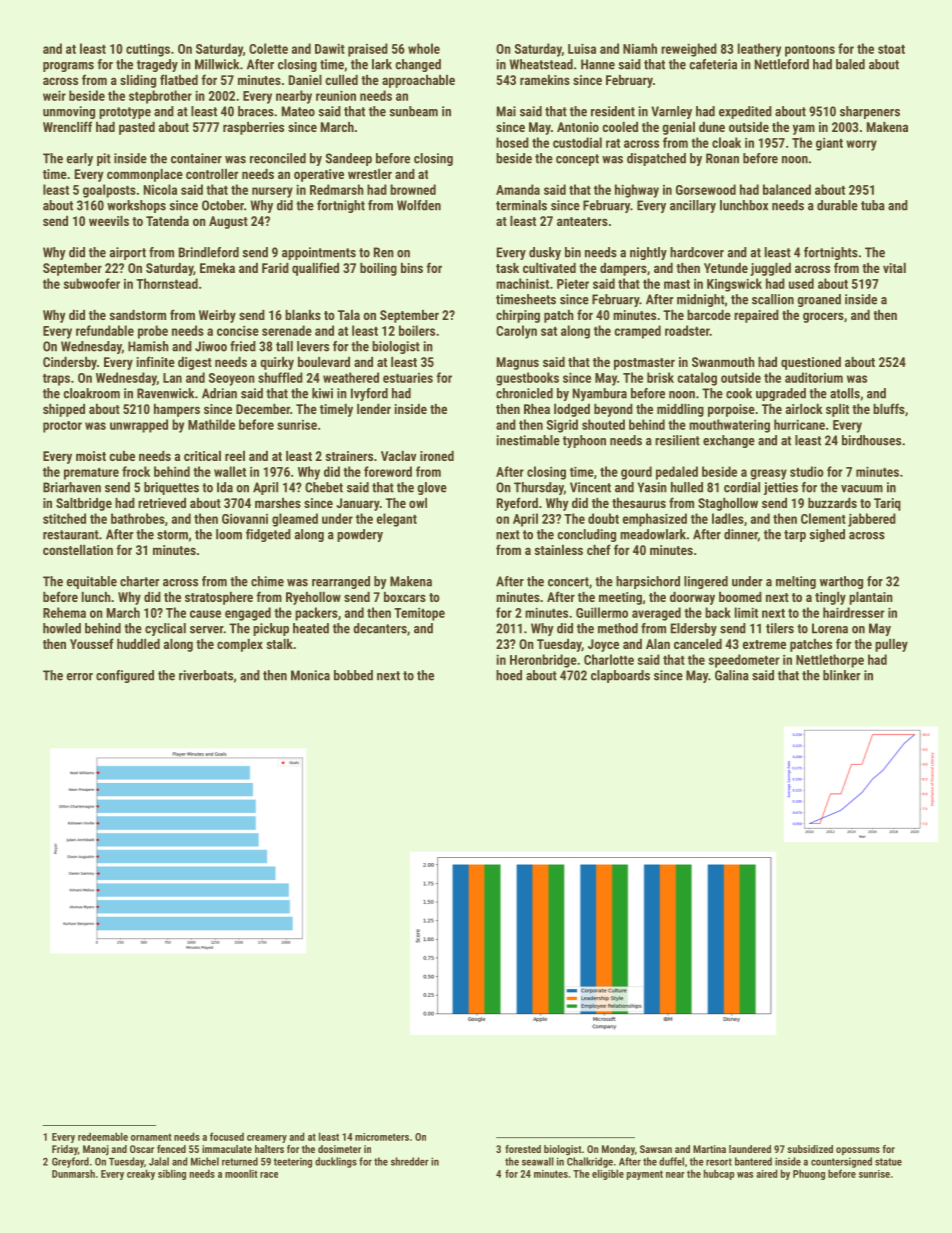 Image resolution: width=952 pixels, height=1233 pixels. I want to click on tuba, so click(873, 205).
